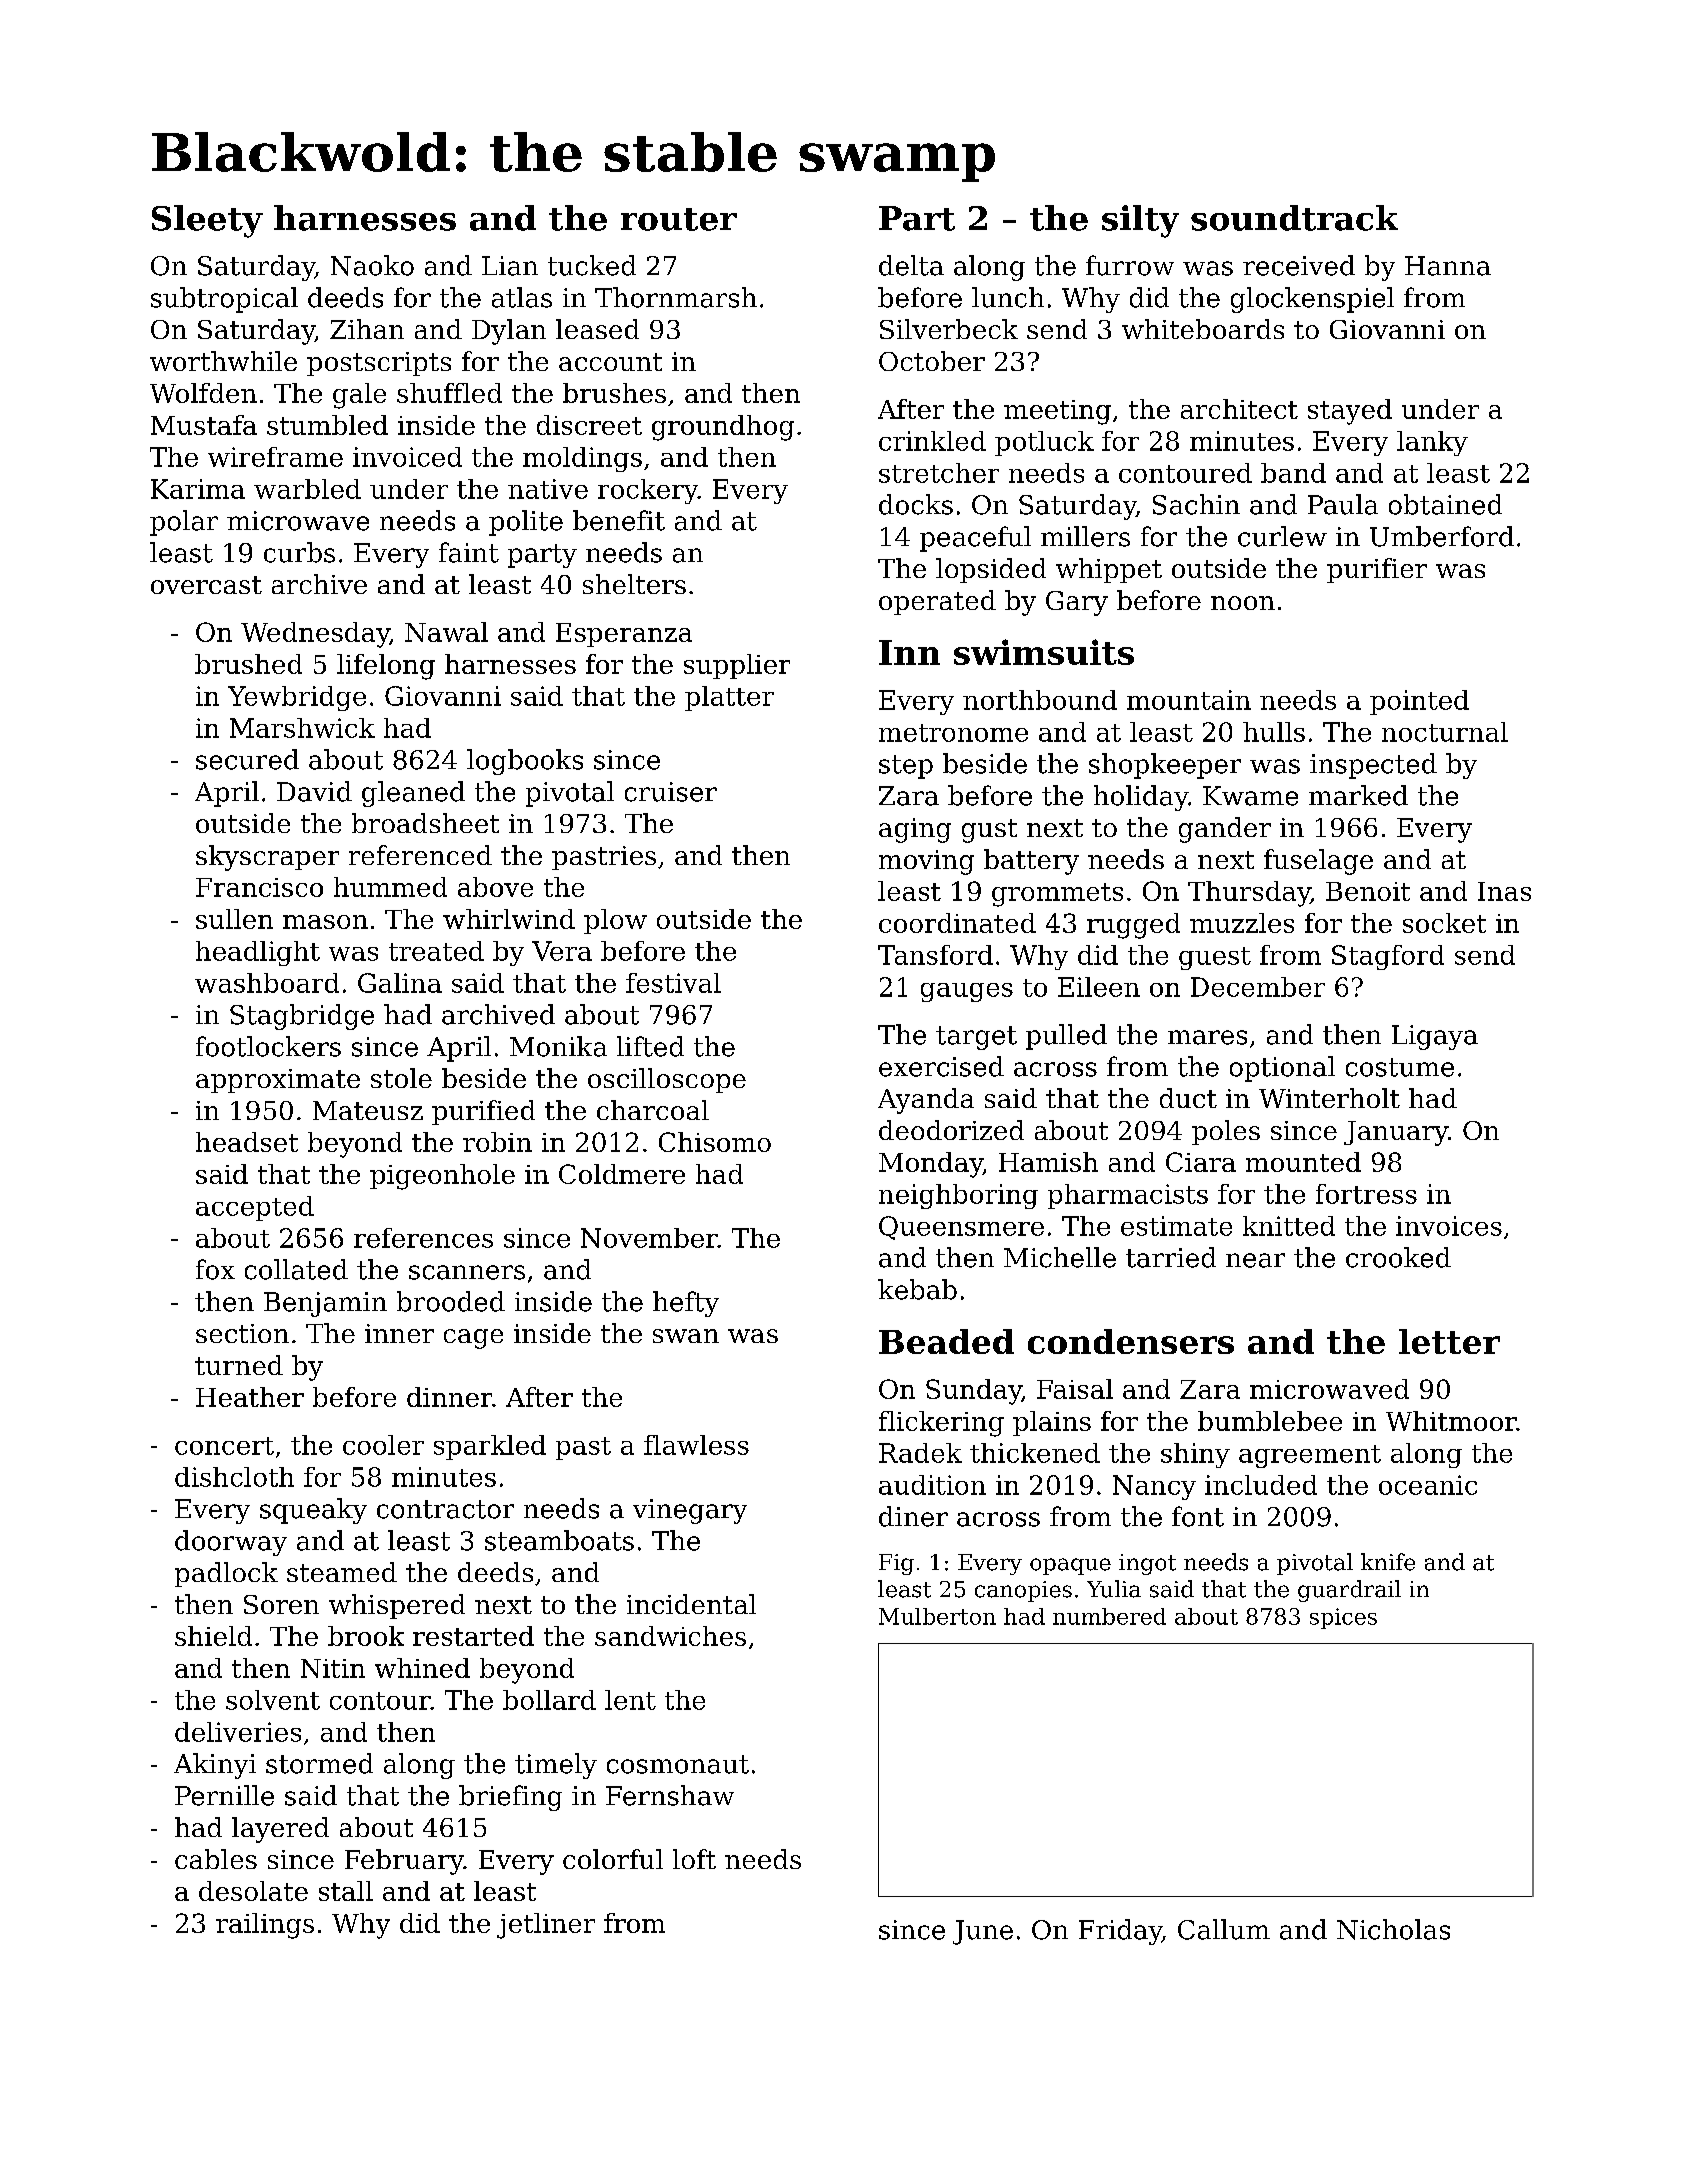  I want to click on router, so click(679, 219).
